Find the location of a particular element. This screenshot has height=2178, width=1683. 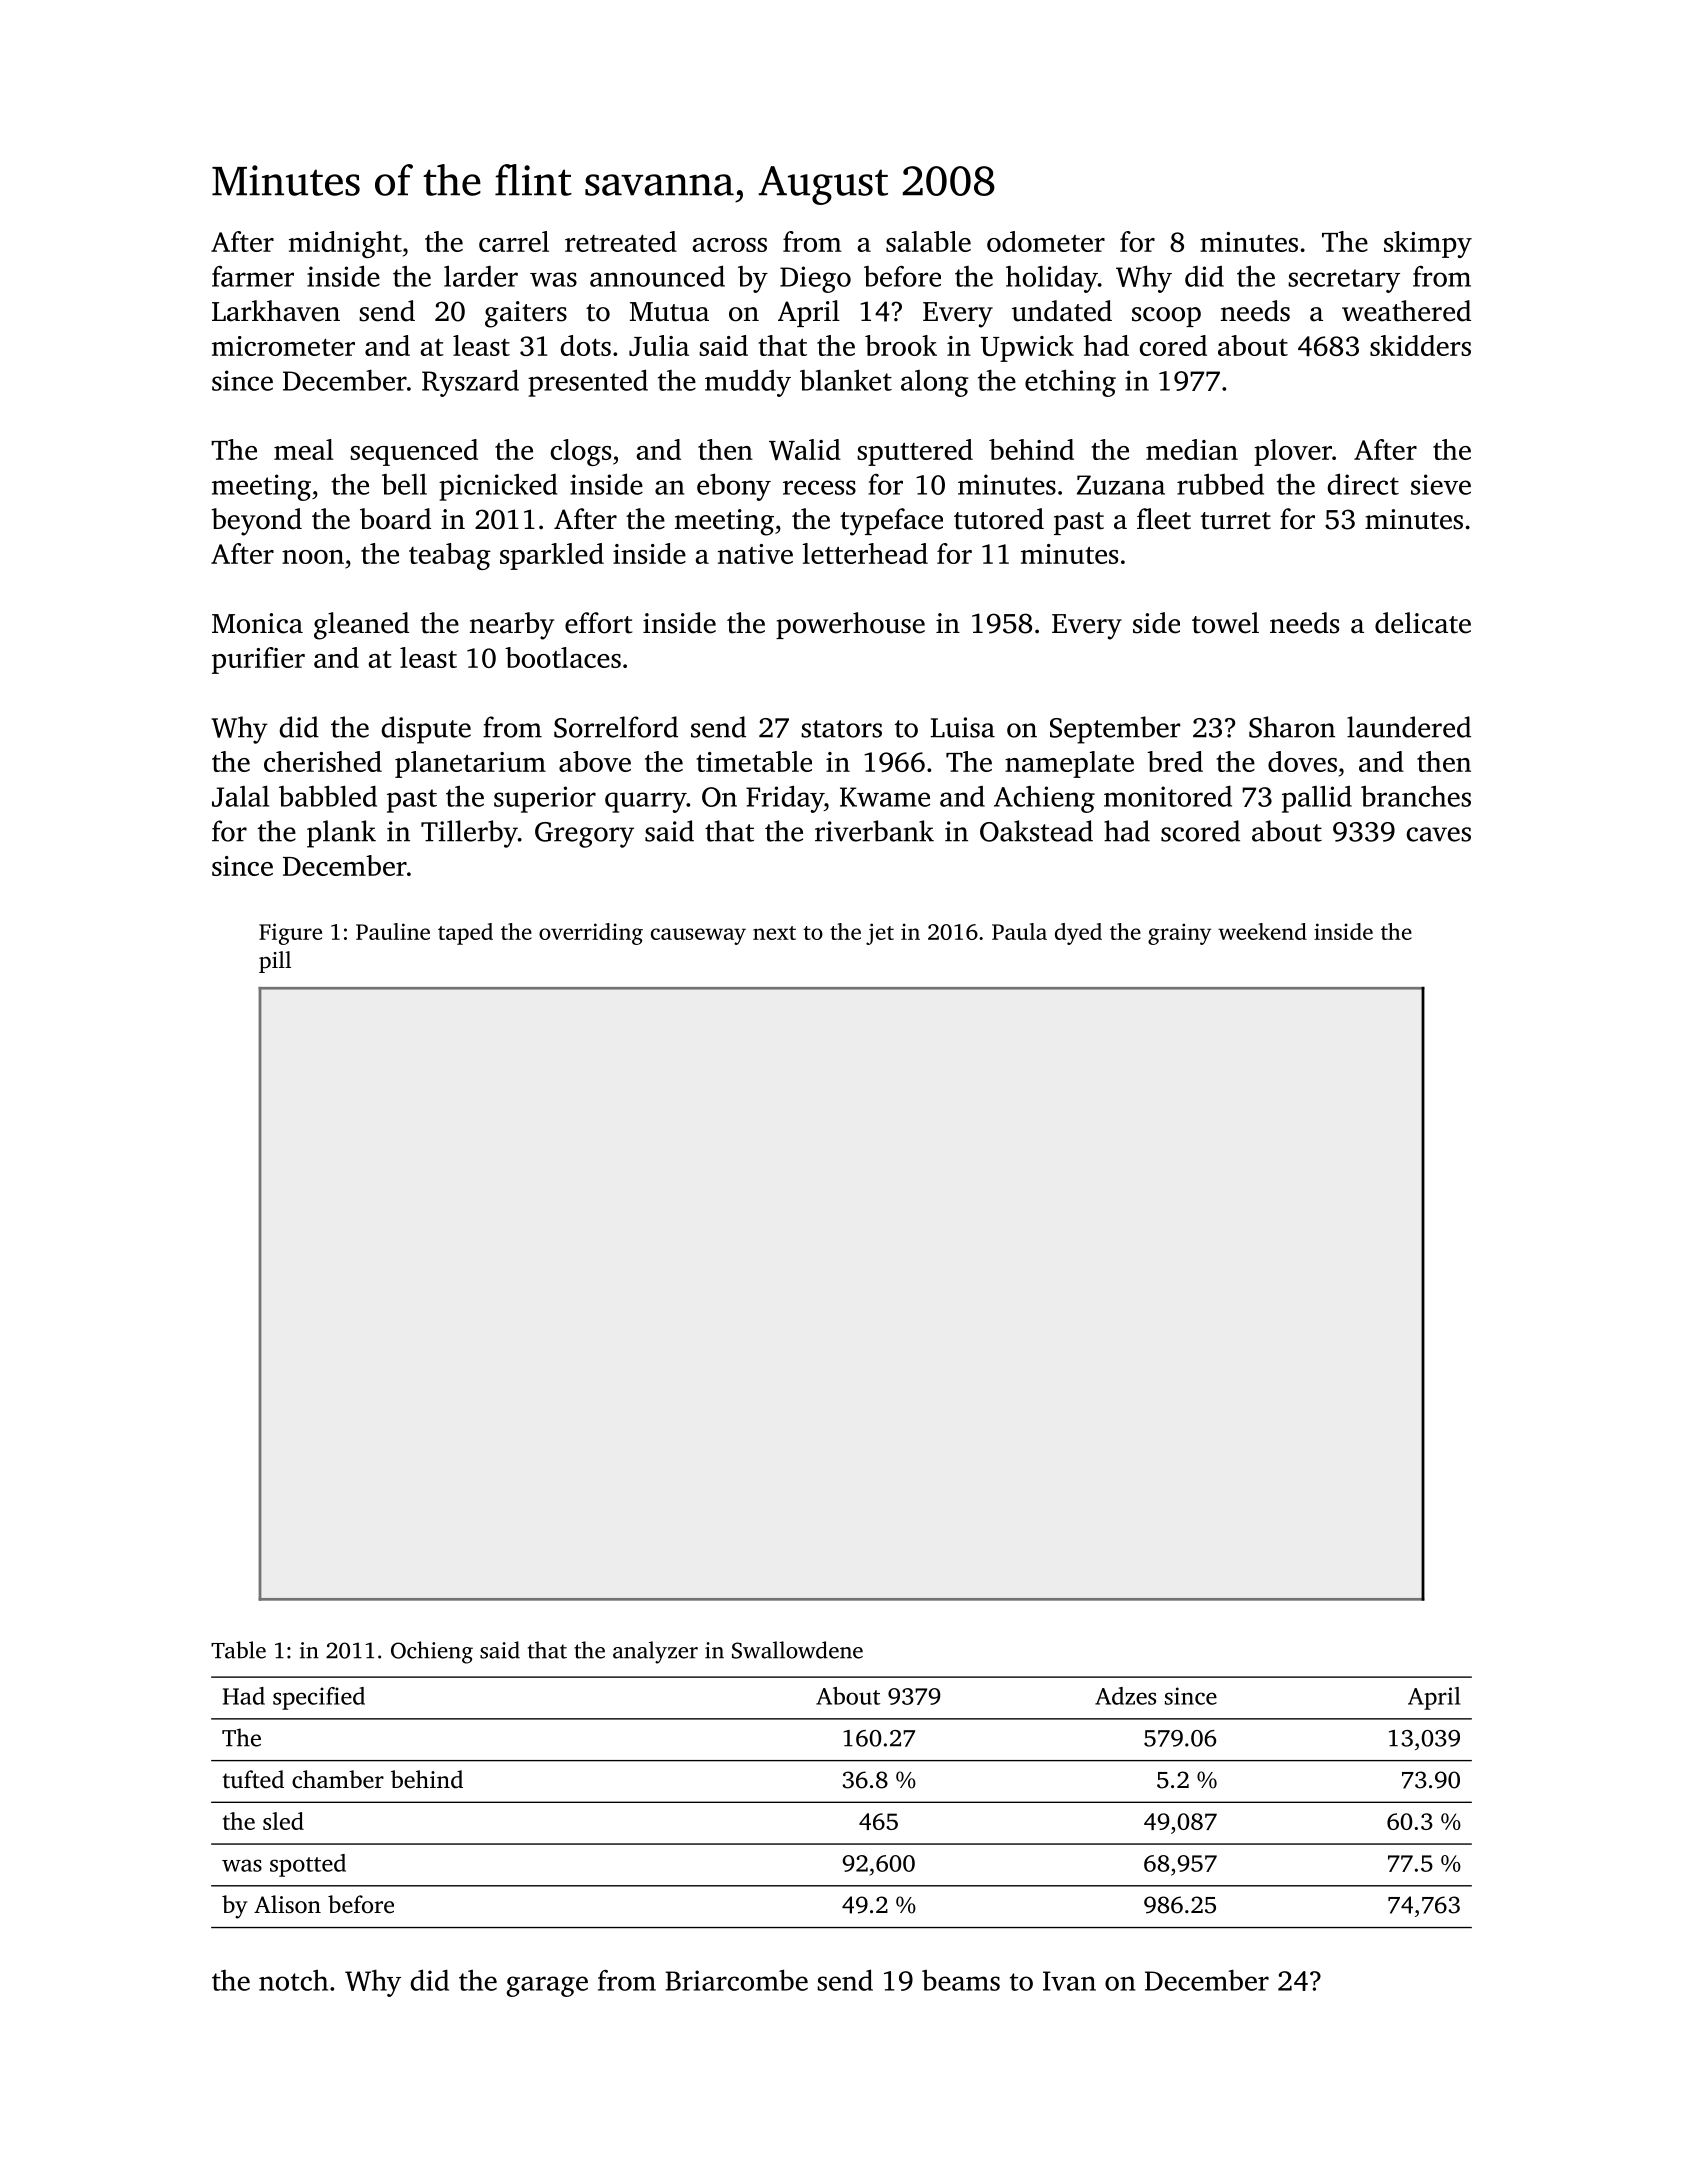

Ochieng is located at coordinates (432, 1652).
